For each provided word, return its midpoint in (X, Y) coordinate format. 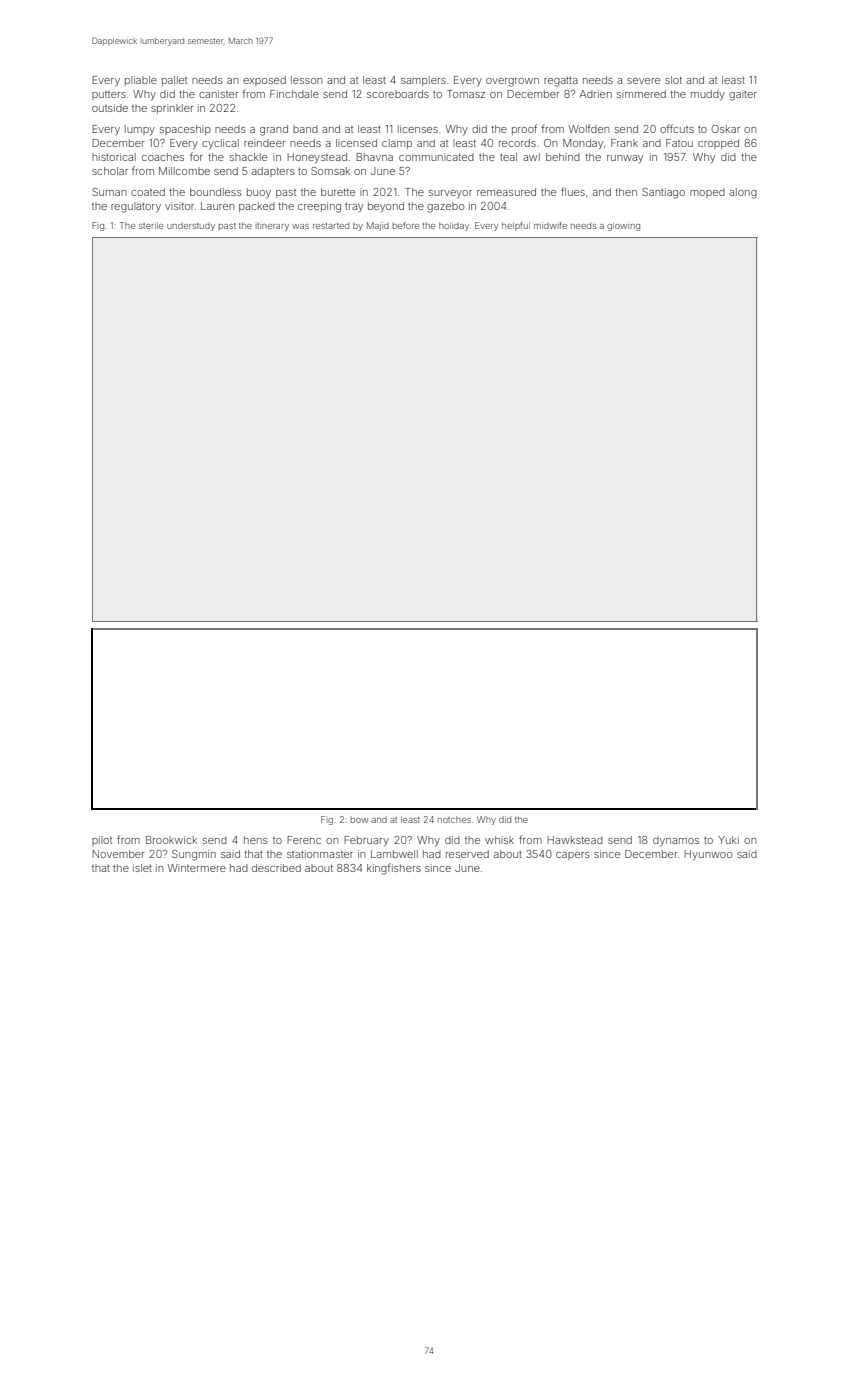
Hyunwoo (708, 855)
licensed (356, 143)
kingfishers (394, 869)
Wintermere (196, 868)
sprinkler (172, 109)
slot (673, 80)
